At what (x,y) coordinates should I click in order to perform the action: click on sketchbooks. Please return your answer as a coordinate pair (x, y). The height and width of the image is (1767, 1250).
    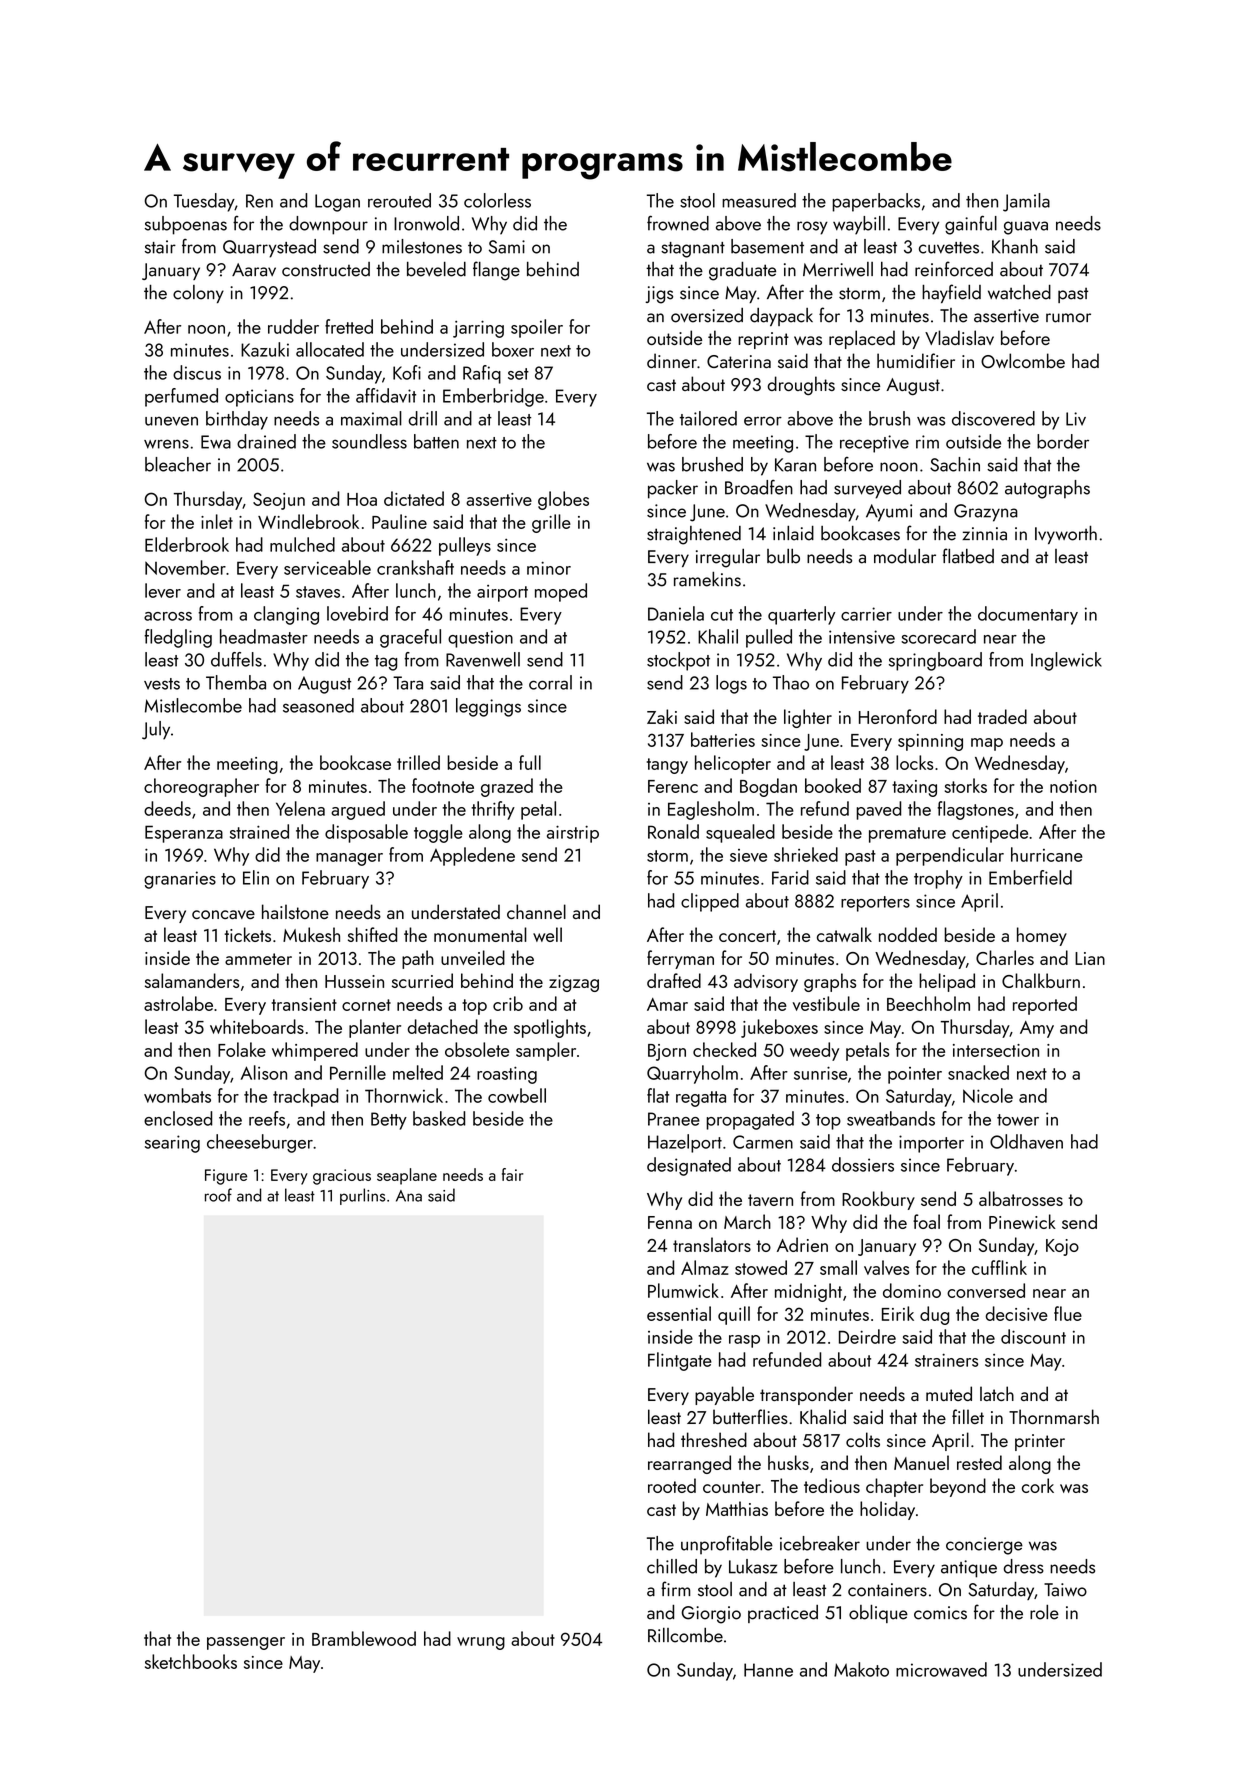
    Looking at the image, I should click on (191, 1661).
